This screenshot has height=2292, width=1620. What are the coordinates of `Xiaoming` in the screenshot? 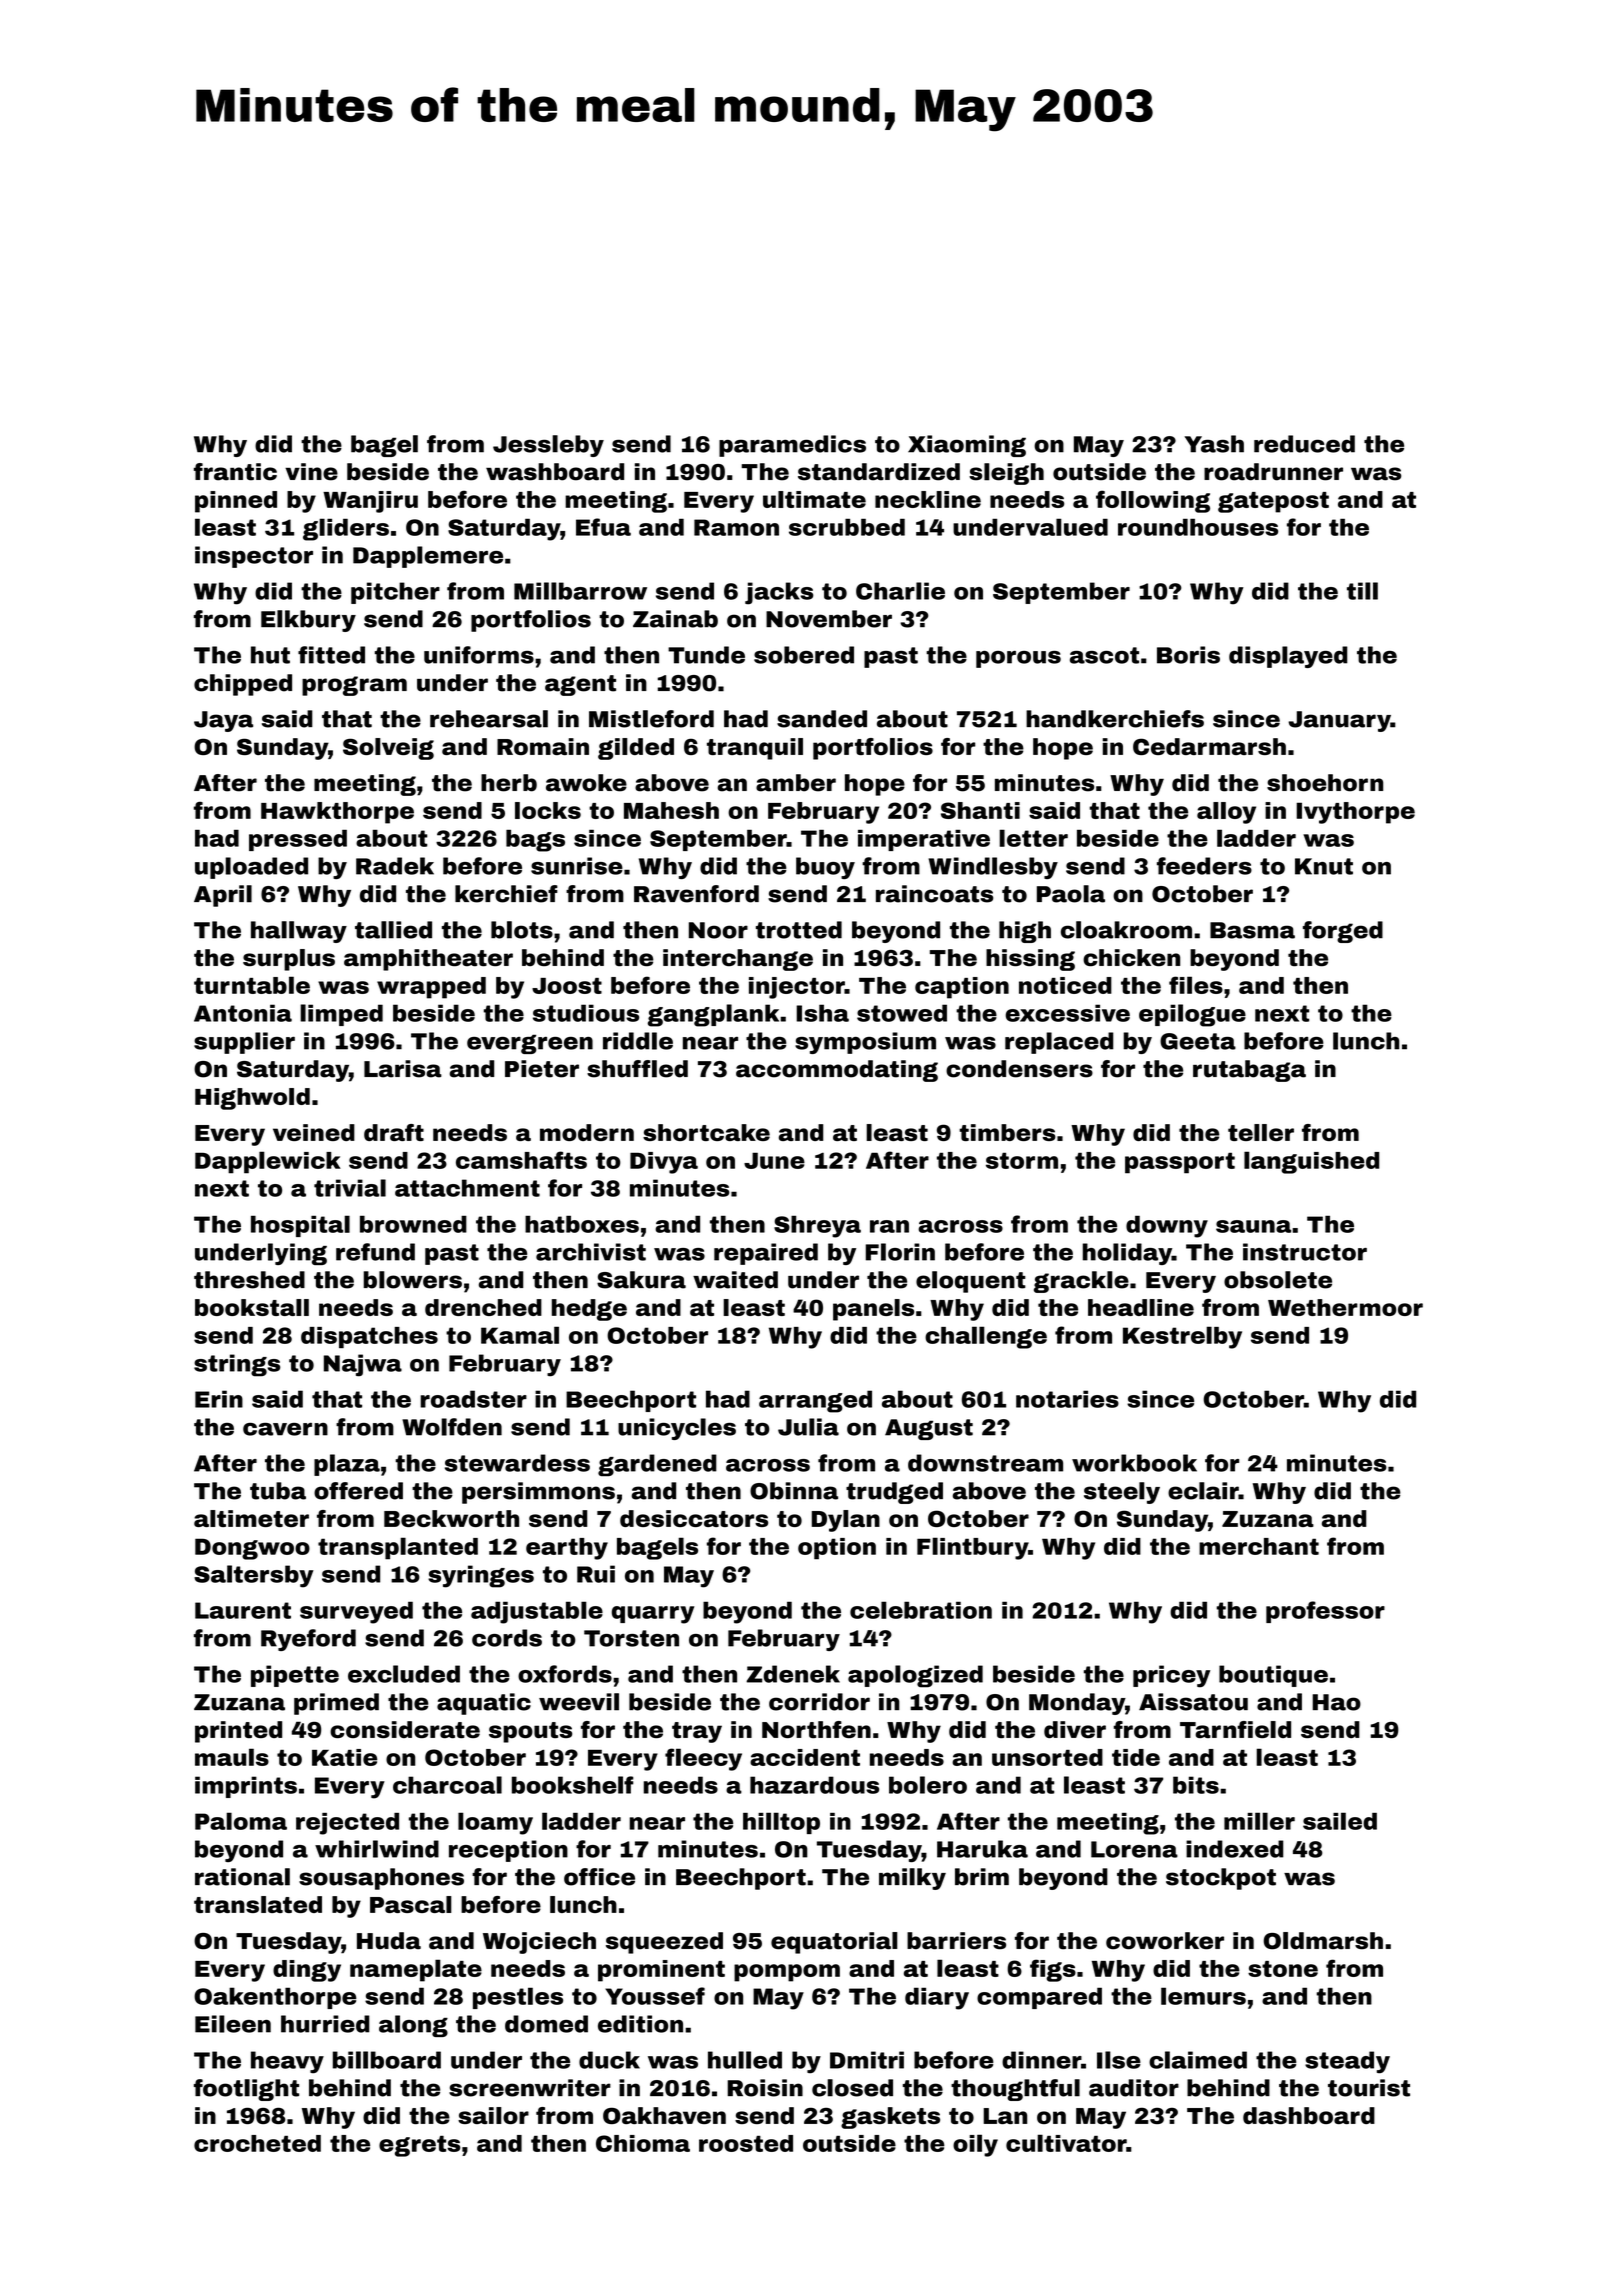 It's located at (967, 446).
